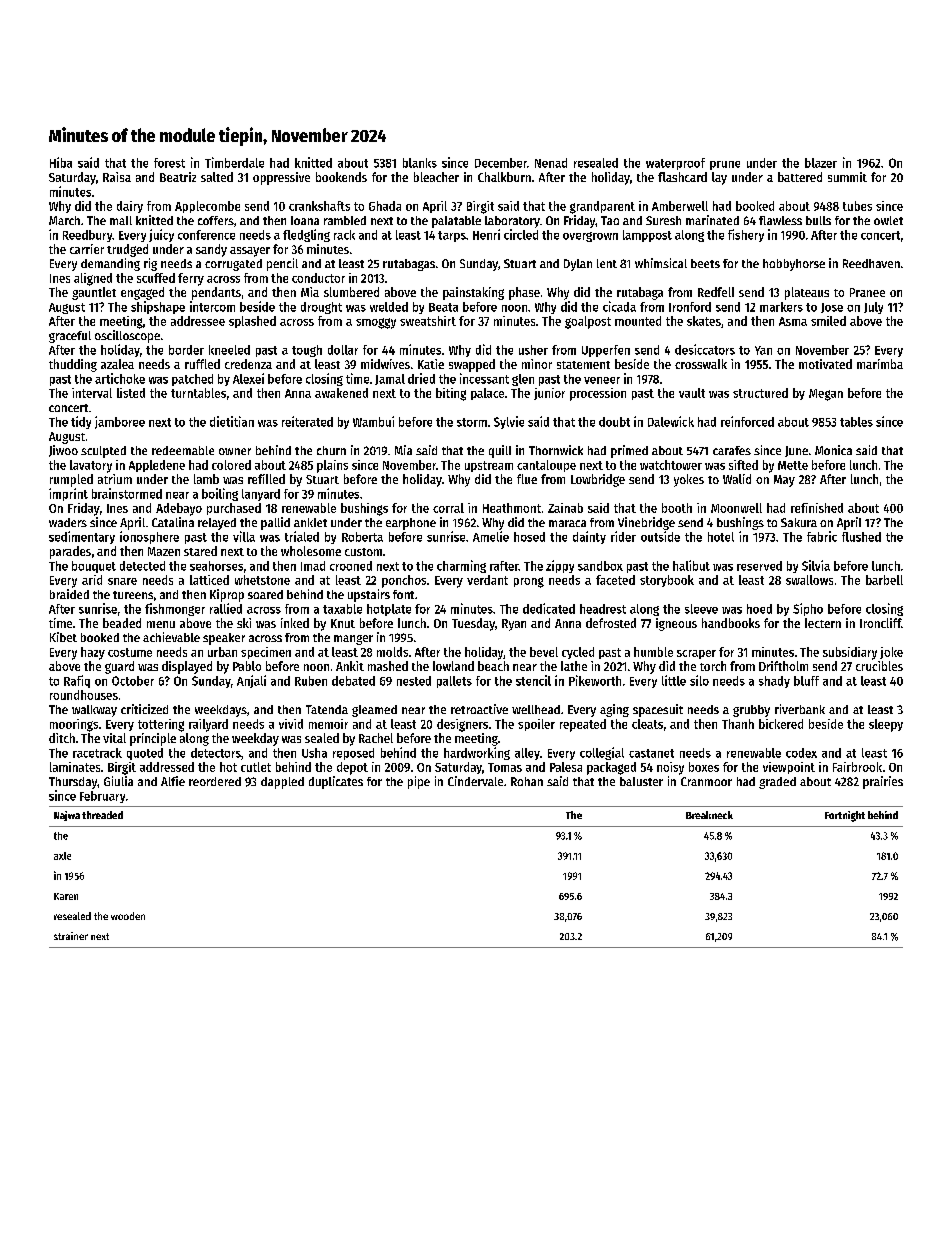  I want to click on grubby, so click(751, 711).
